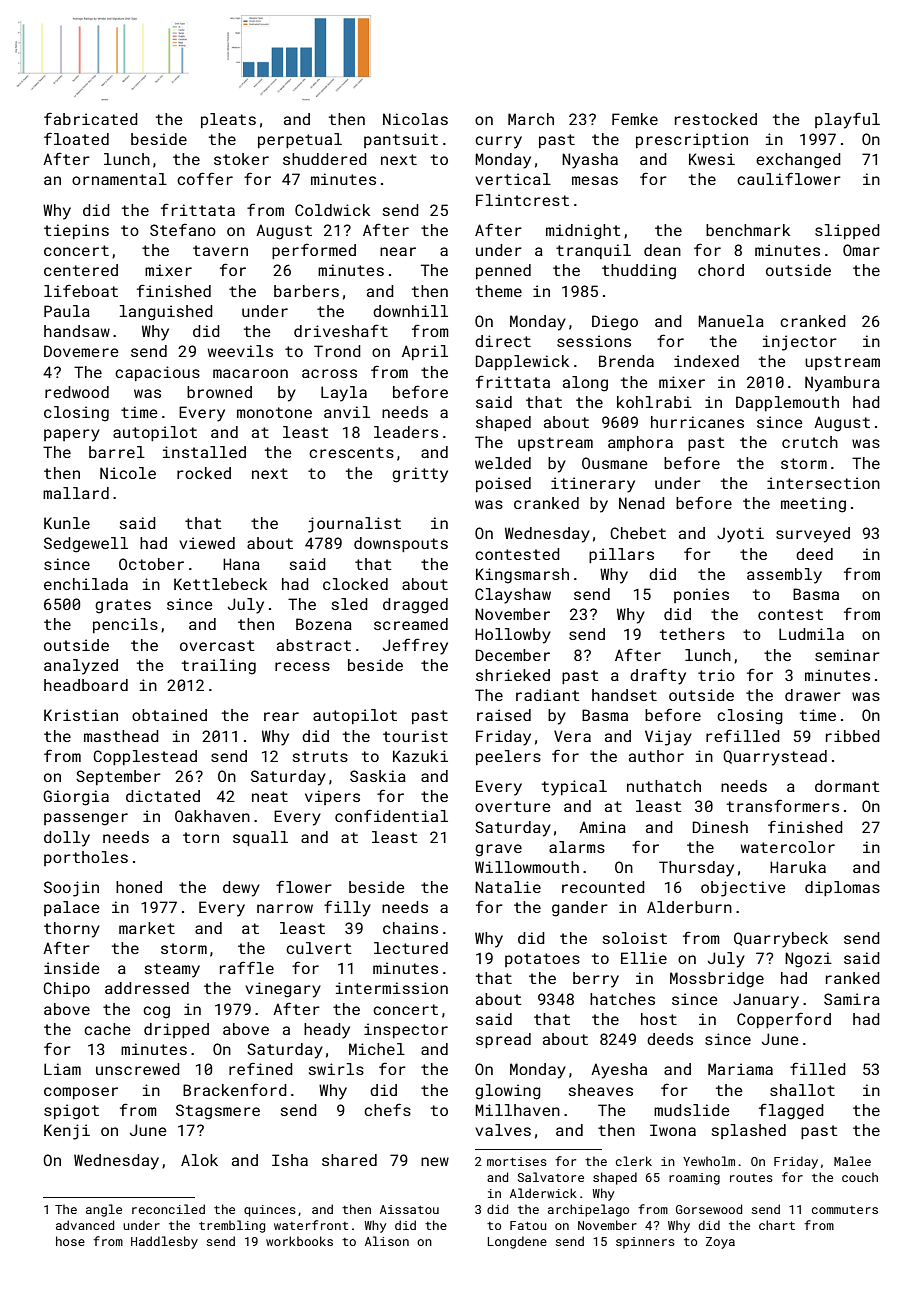  I want to click on Kenji, so click(67, 1132).
